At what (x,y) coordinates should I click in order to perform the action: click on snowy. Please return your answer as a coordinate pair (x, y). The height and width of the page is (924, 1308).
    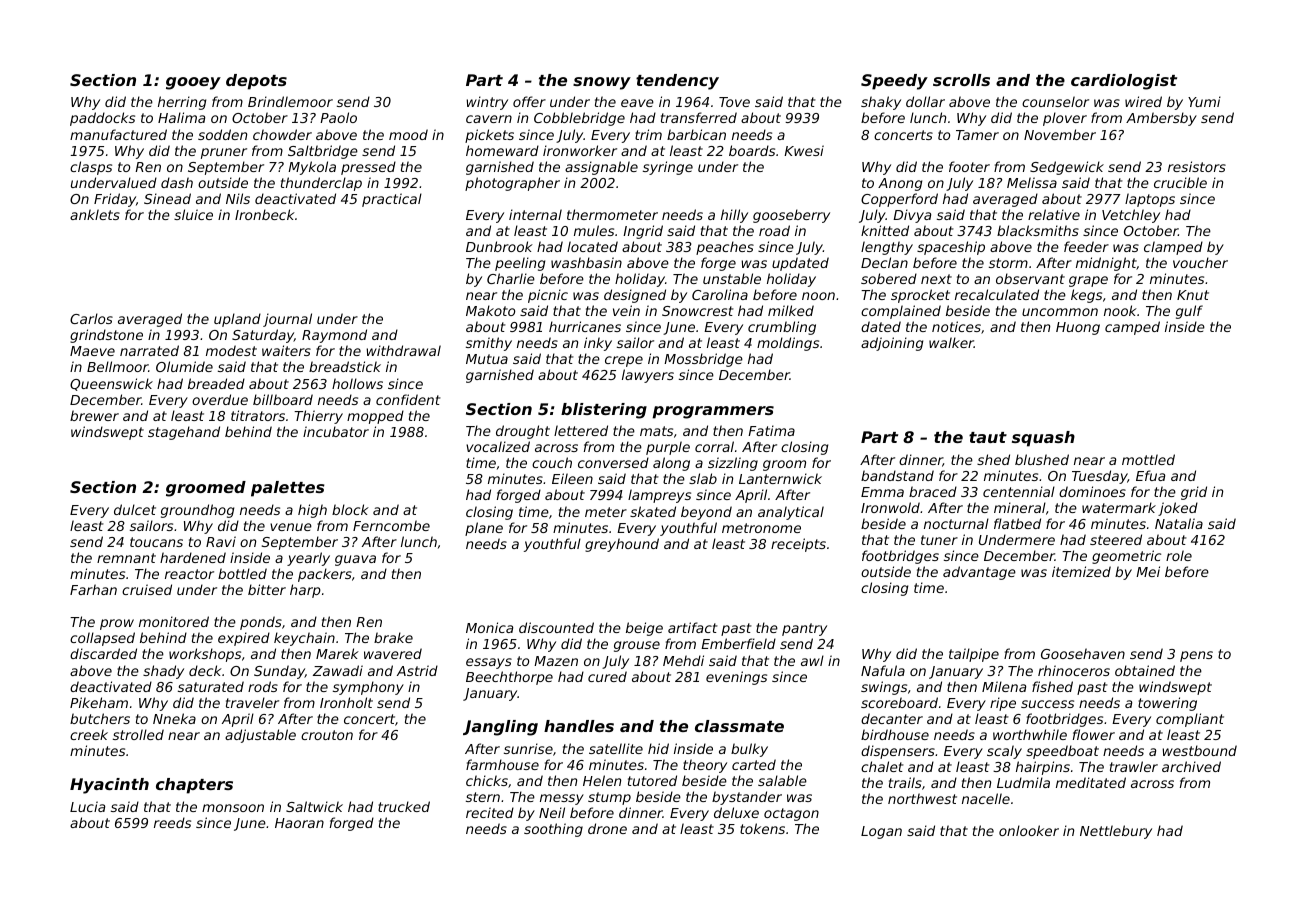
    Looking at the image, I should click on (602, 83).
